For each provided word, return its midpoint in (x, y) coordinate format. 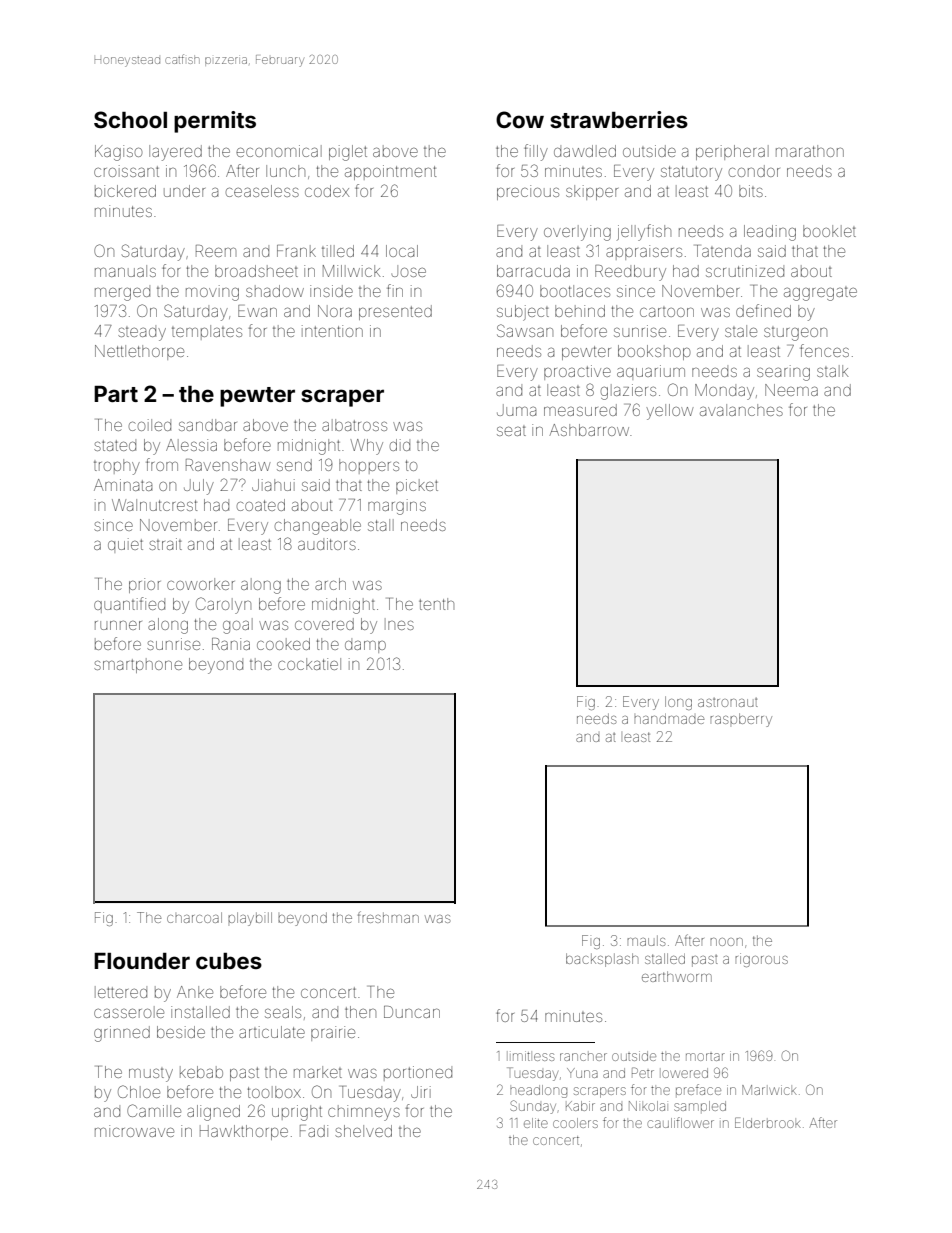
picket (417, 486)
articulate (272, 1032)
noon (726, 942)
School (130, 120)
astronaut (728, 702)
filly (536, 152)
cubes (229, 961)
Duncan (412, 1012)
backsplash (602, 960)
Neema (791, 390)
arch (330, 584)
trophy (117, 467)
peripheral (732, 152)
